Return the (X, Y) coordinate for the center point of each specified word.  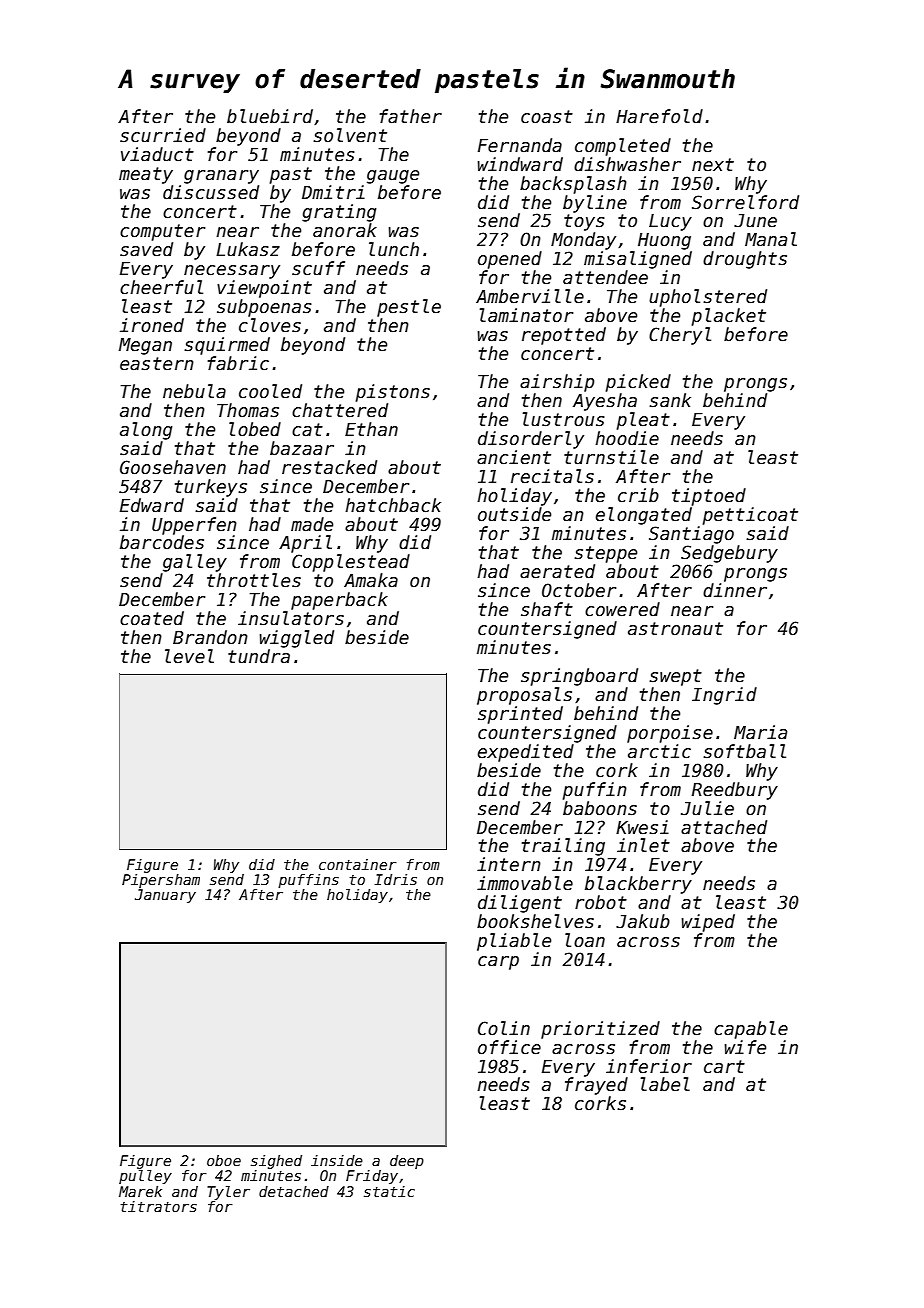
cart (724, 1067)
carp (498, 963)
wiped (708, 923)
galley (195, 563)
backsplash (573, 185)
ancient (514, 457)
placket (729, 317)
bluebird (270, 116)
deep (407, 1162)
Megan (145, 346)
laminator (526, 315)
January (165, 896)
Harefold (659, 116)
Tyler (228, 1193)
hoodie (627, 438)
